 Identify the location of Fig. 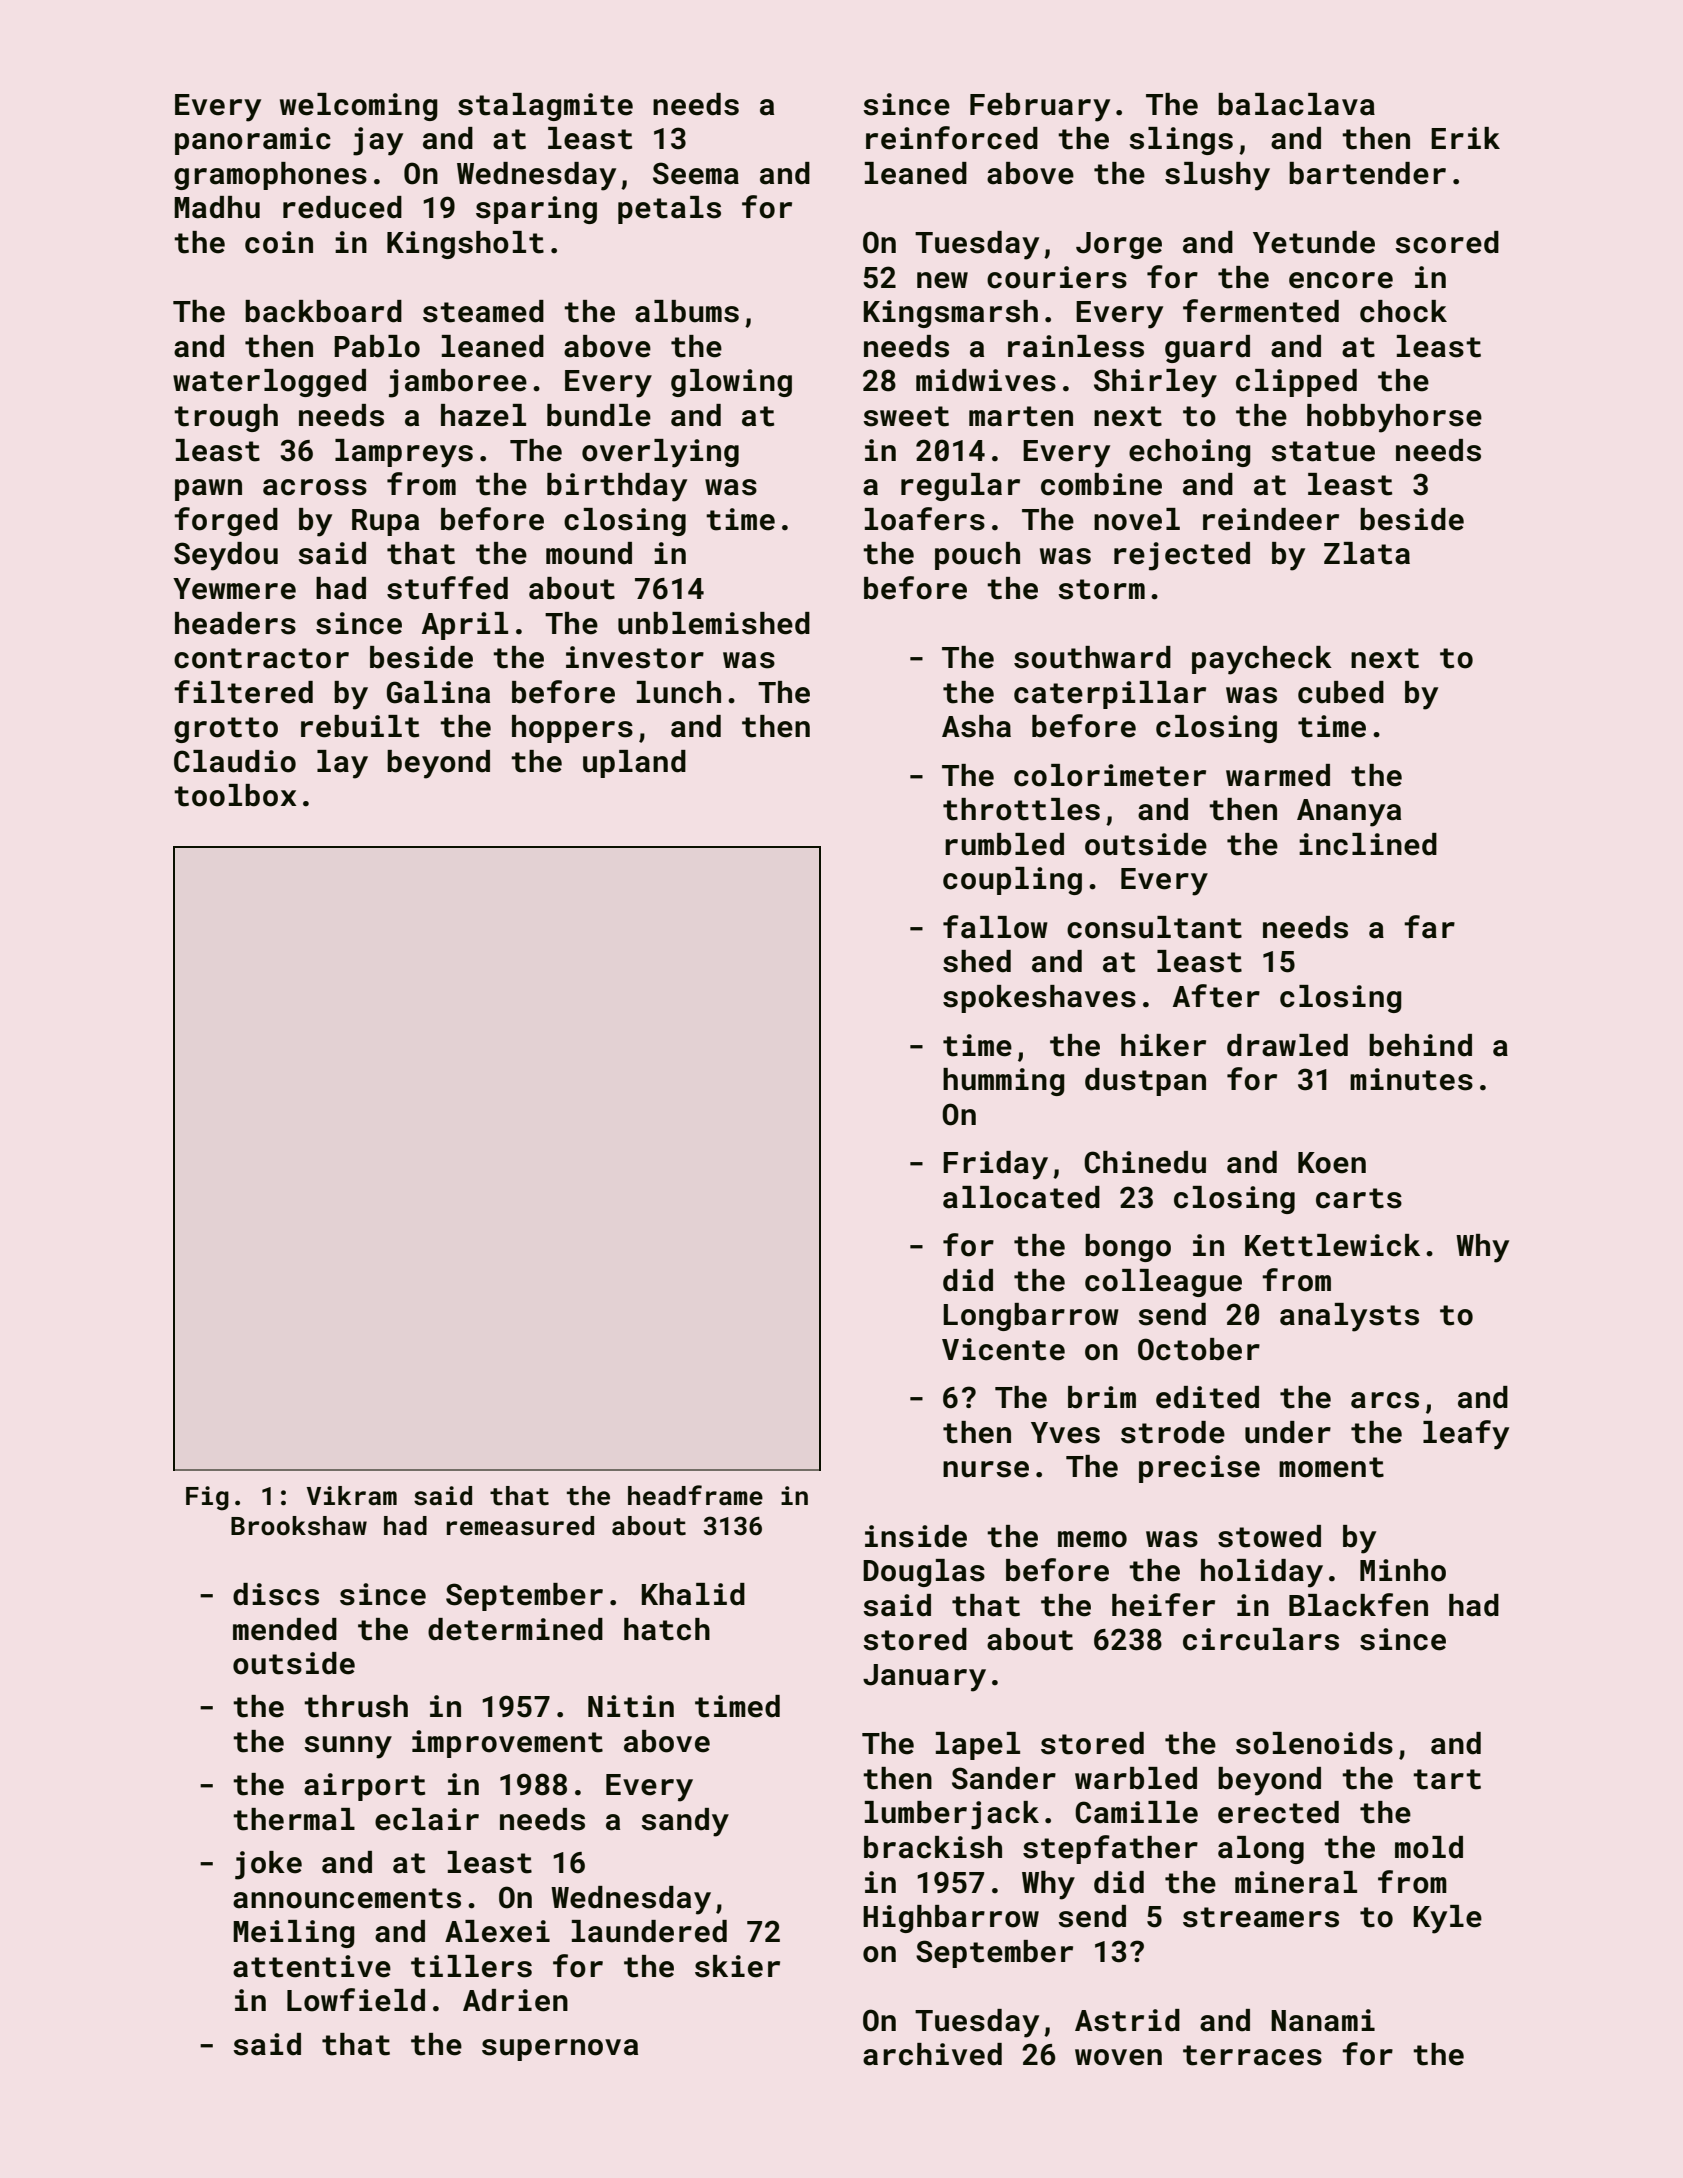
(207, 1498).
